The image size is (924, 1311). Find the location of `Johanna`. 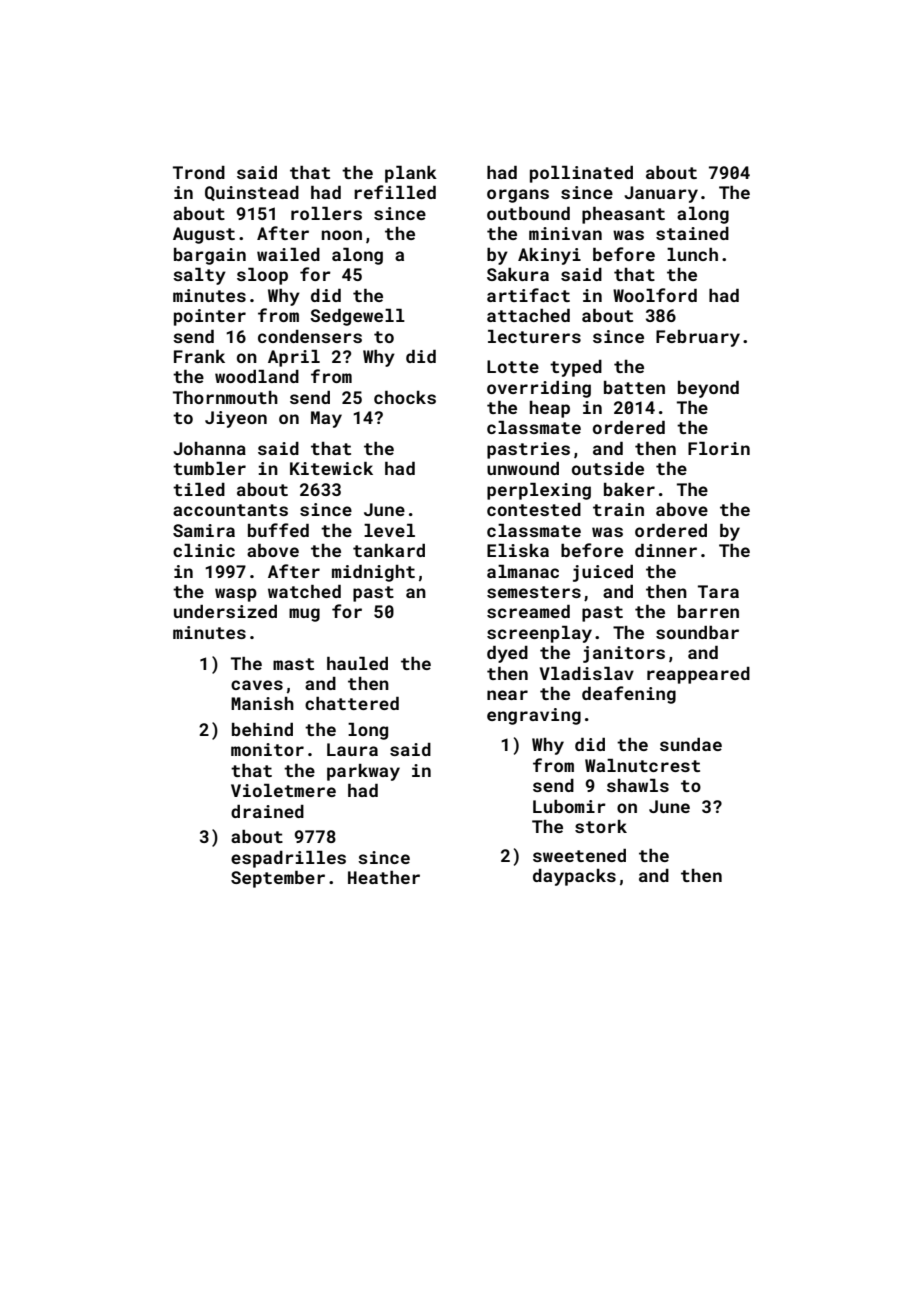

Johanna is located at coordinates (209, 448).
